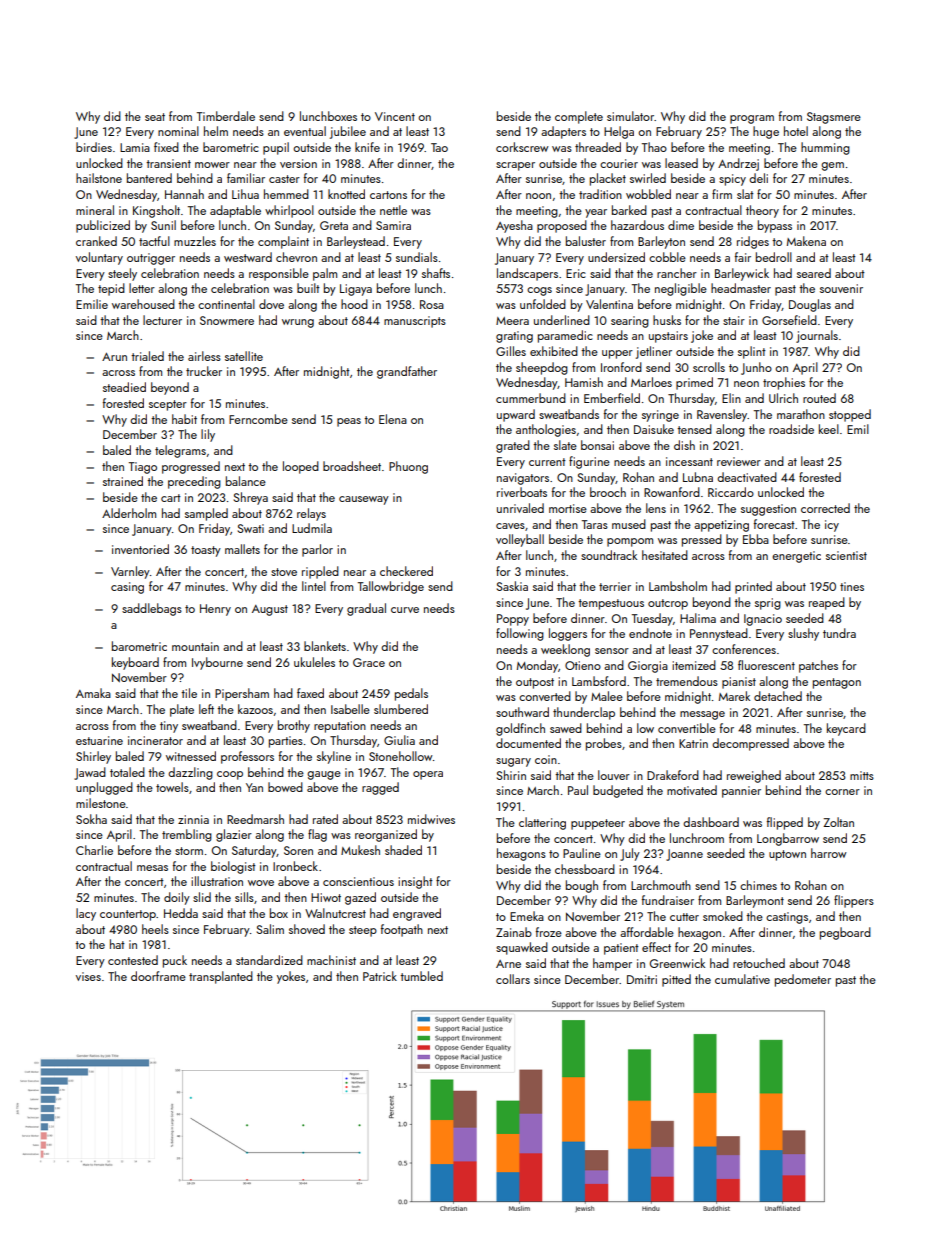 Image resolution: width=952 pixels, height=1233 pixels. What do you see at coordinates (834, 118) in the image?
I see `Stagsmere` at bounding box center [834, 118].
